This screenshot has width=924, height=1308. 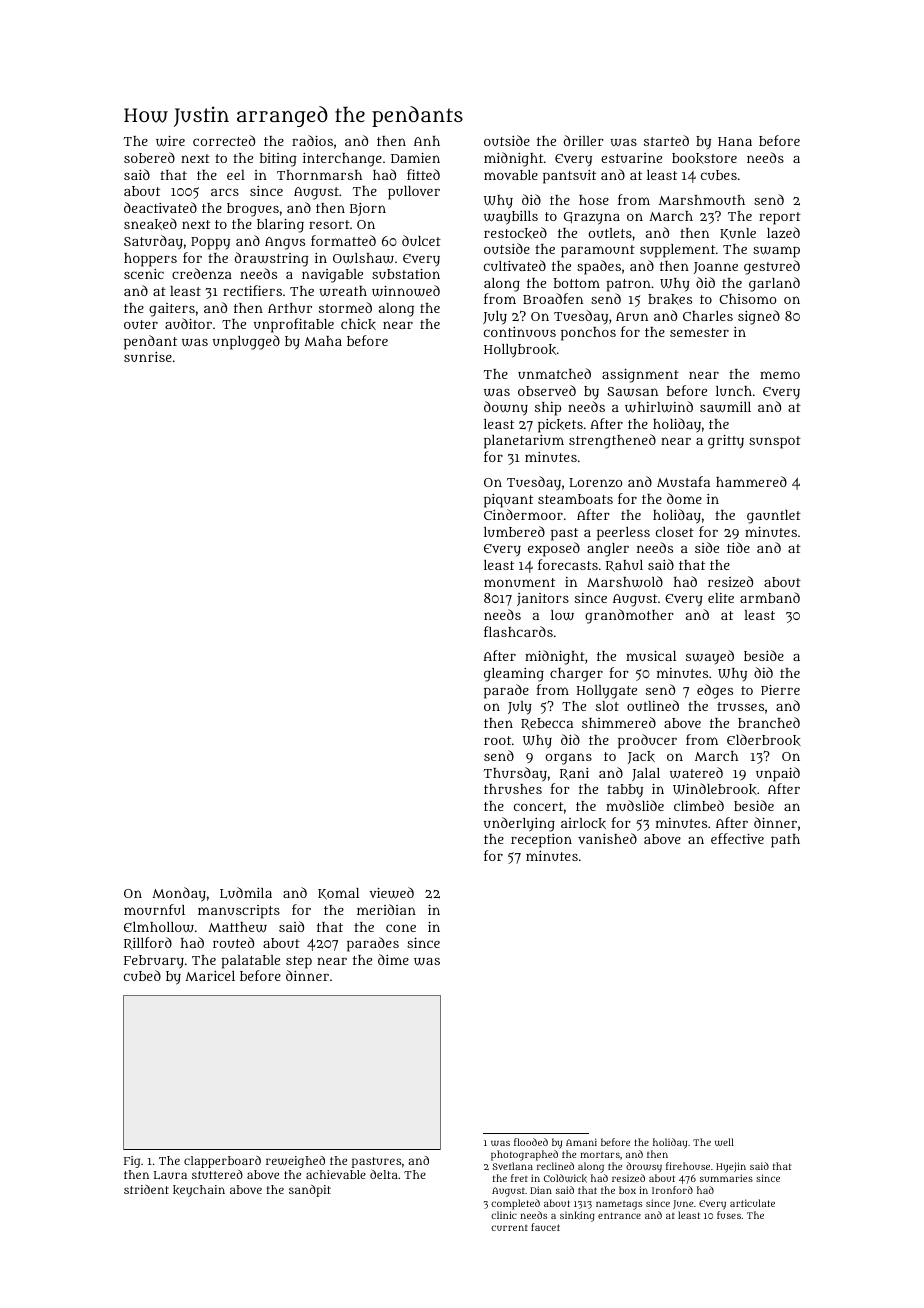 I want to click on cubed, so click(x=142, y=975).
